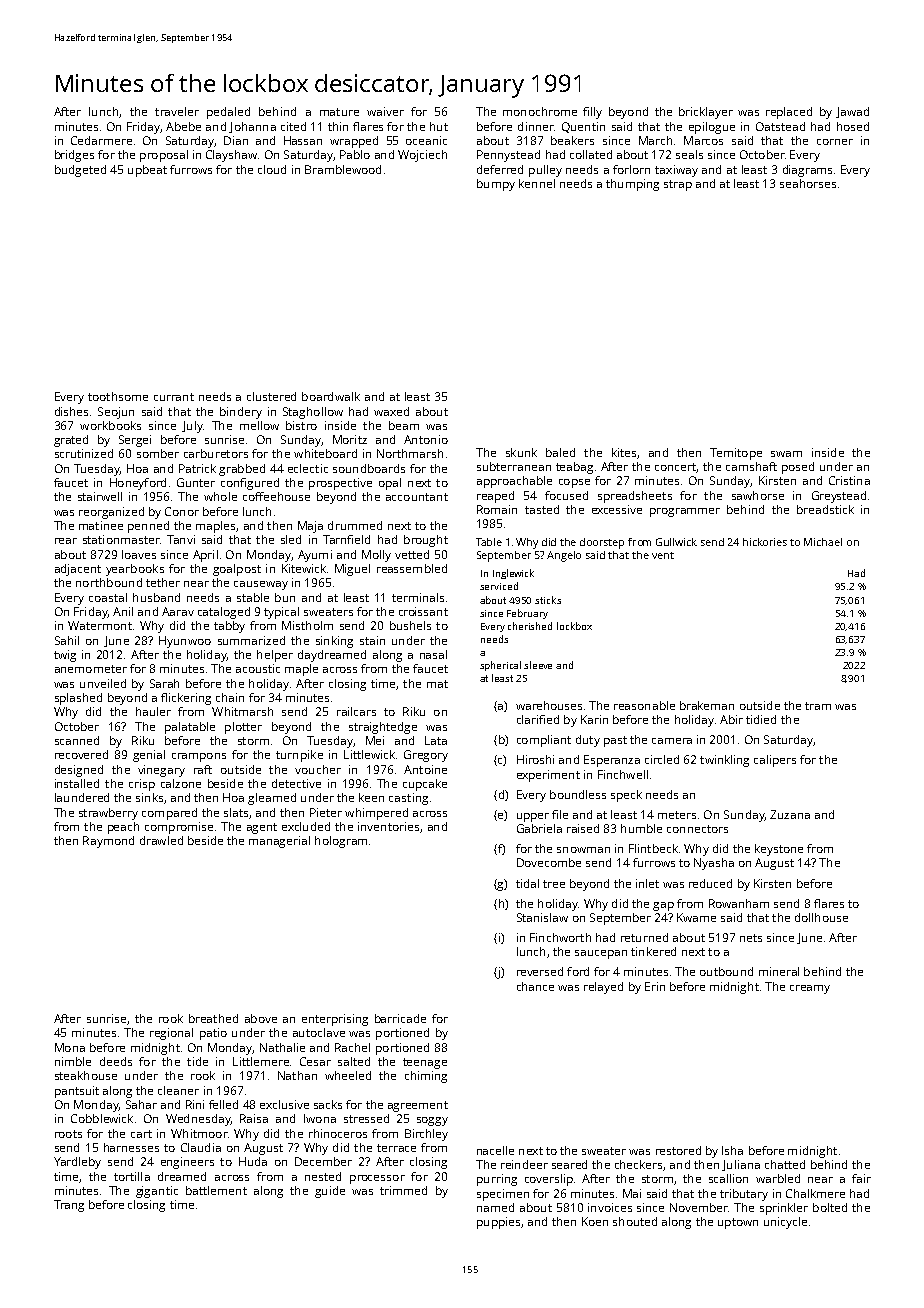  I want to click on scanned, so click(77, 740).
